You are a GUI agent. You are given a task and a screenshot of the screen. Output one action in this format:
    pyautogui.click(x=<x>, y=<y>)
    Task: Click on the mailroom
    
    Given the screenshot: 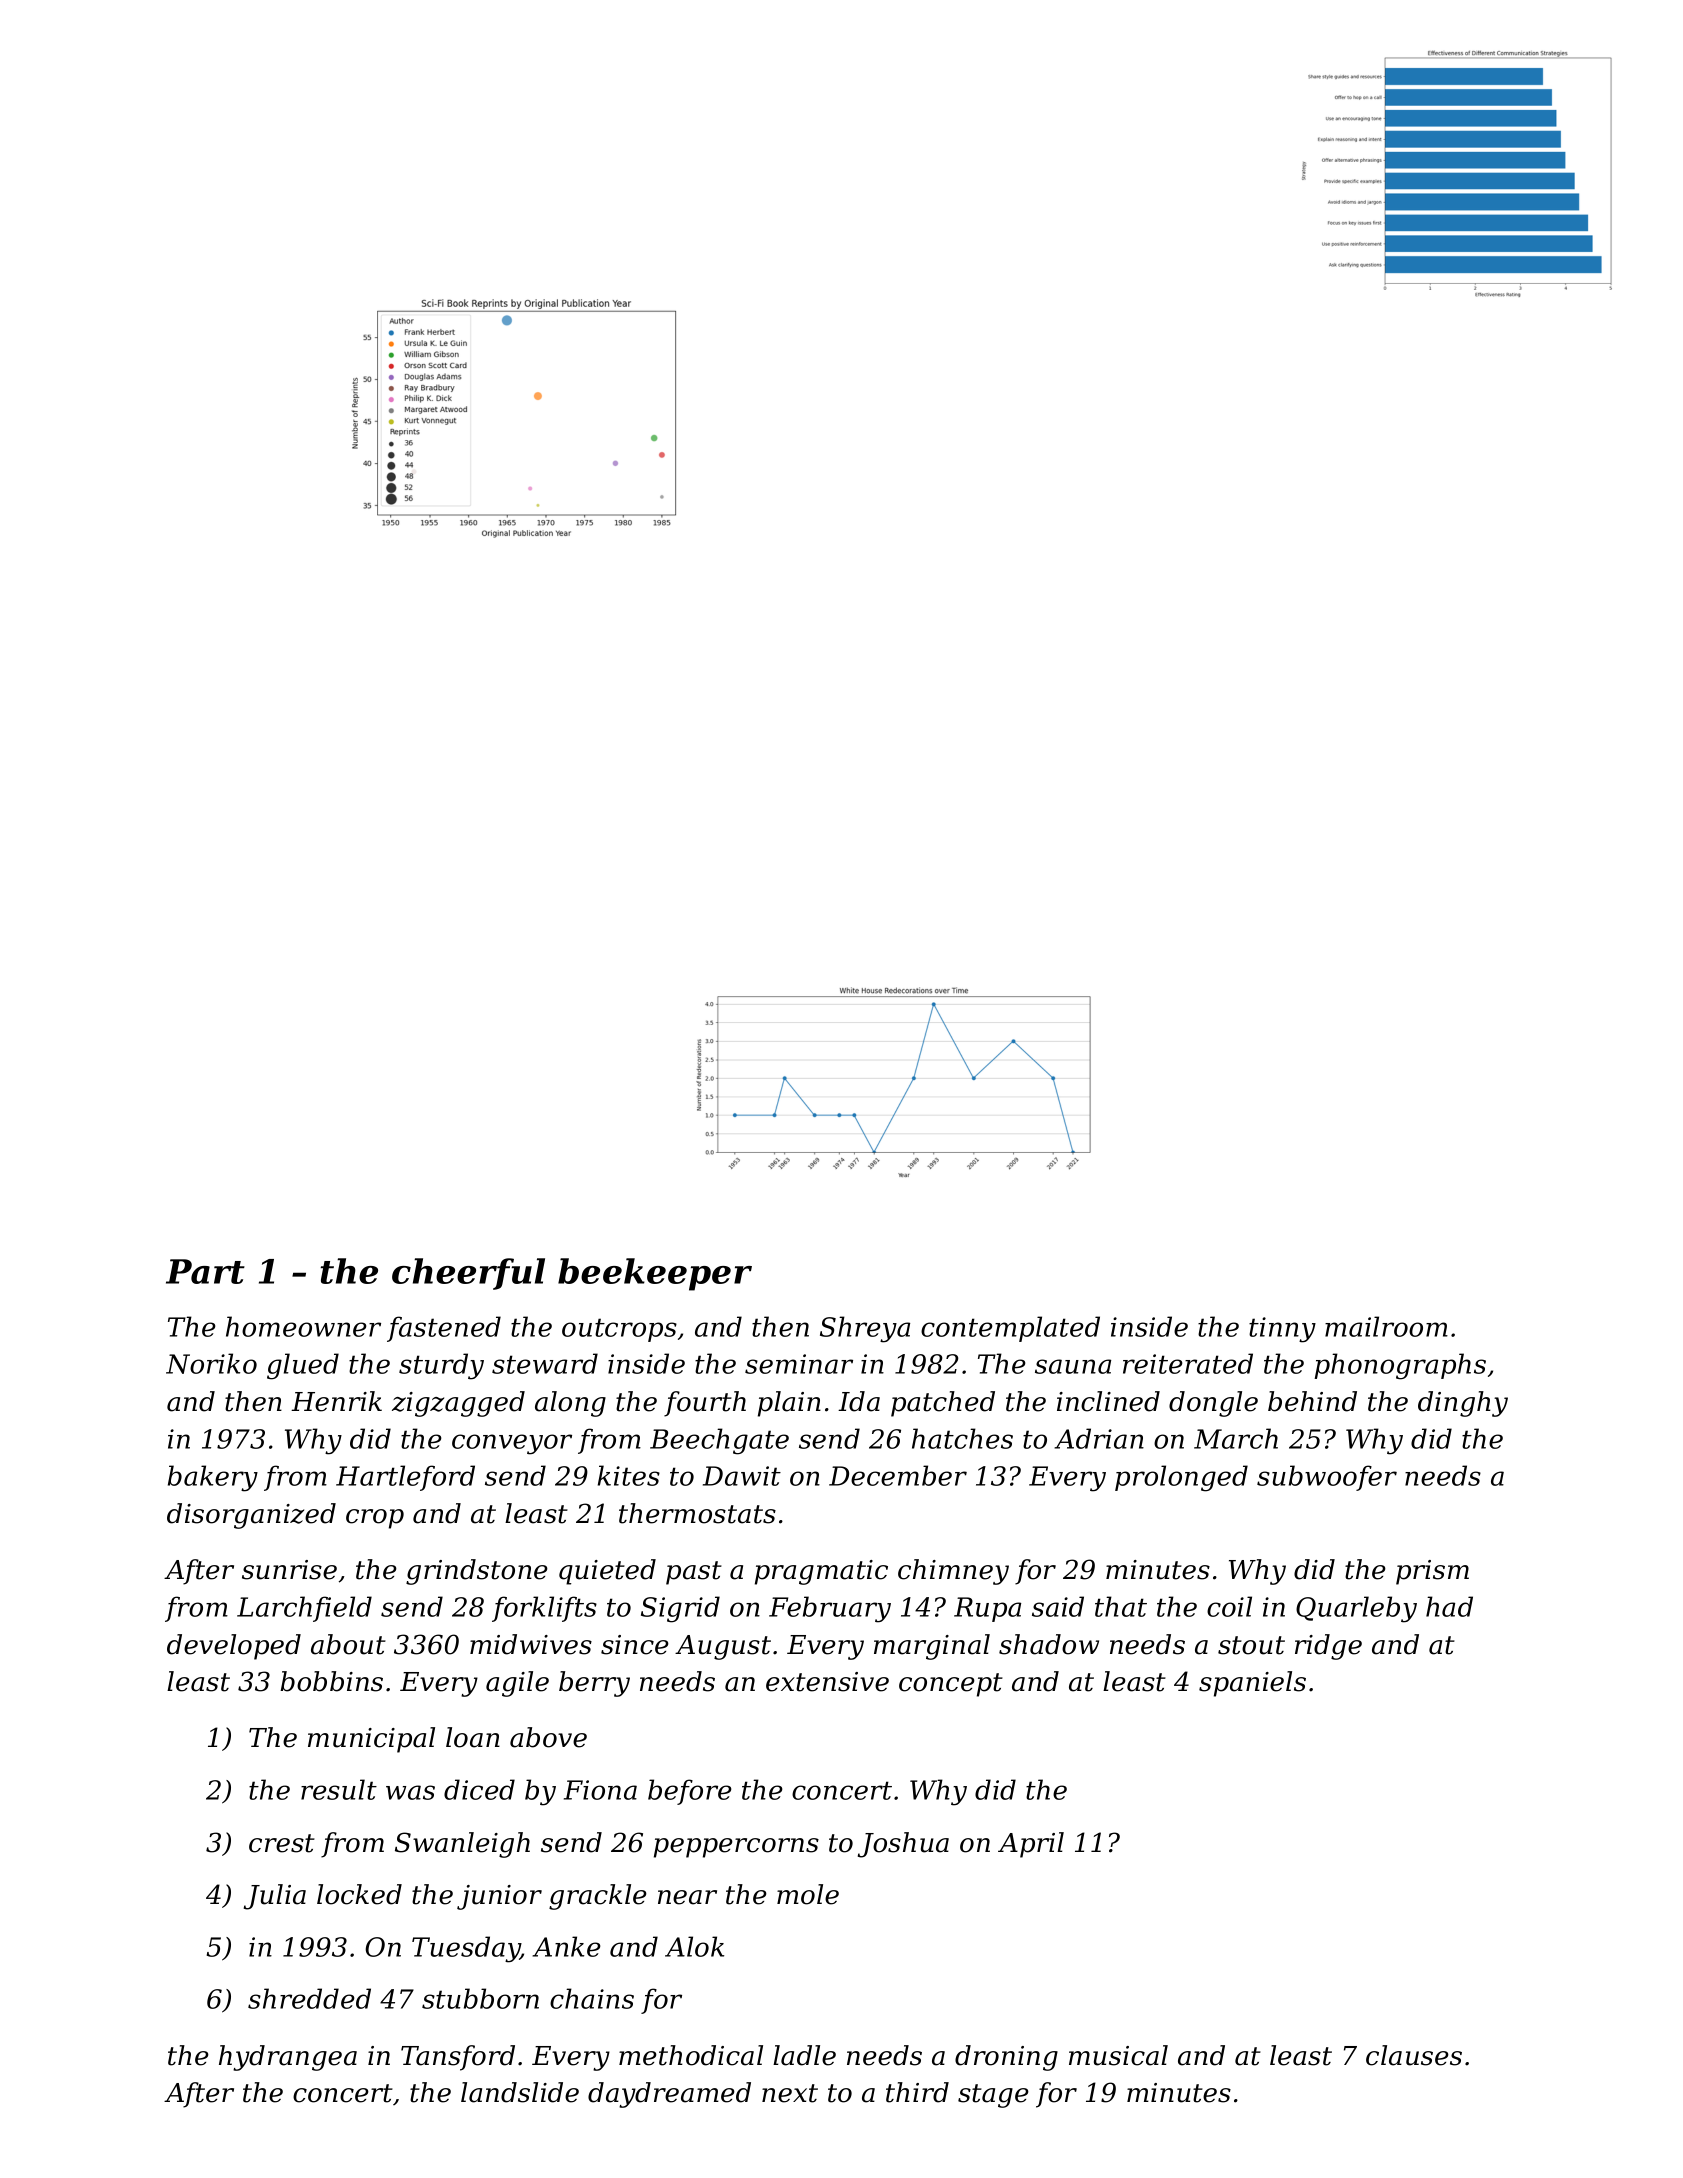 What is the action you would take?
    pyautogui.click(x=1386, y=1326)
